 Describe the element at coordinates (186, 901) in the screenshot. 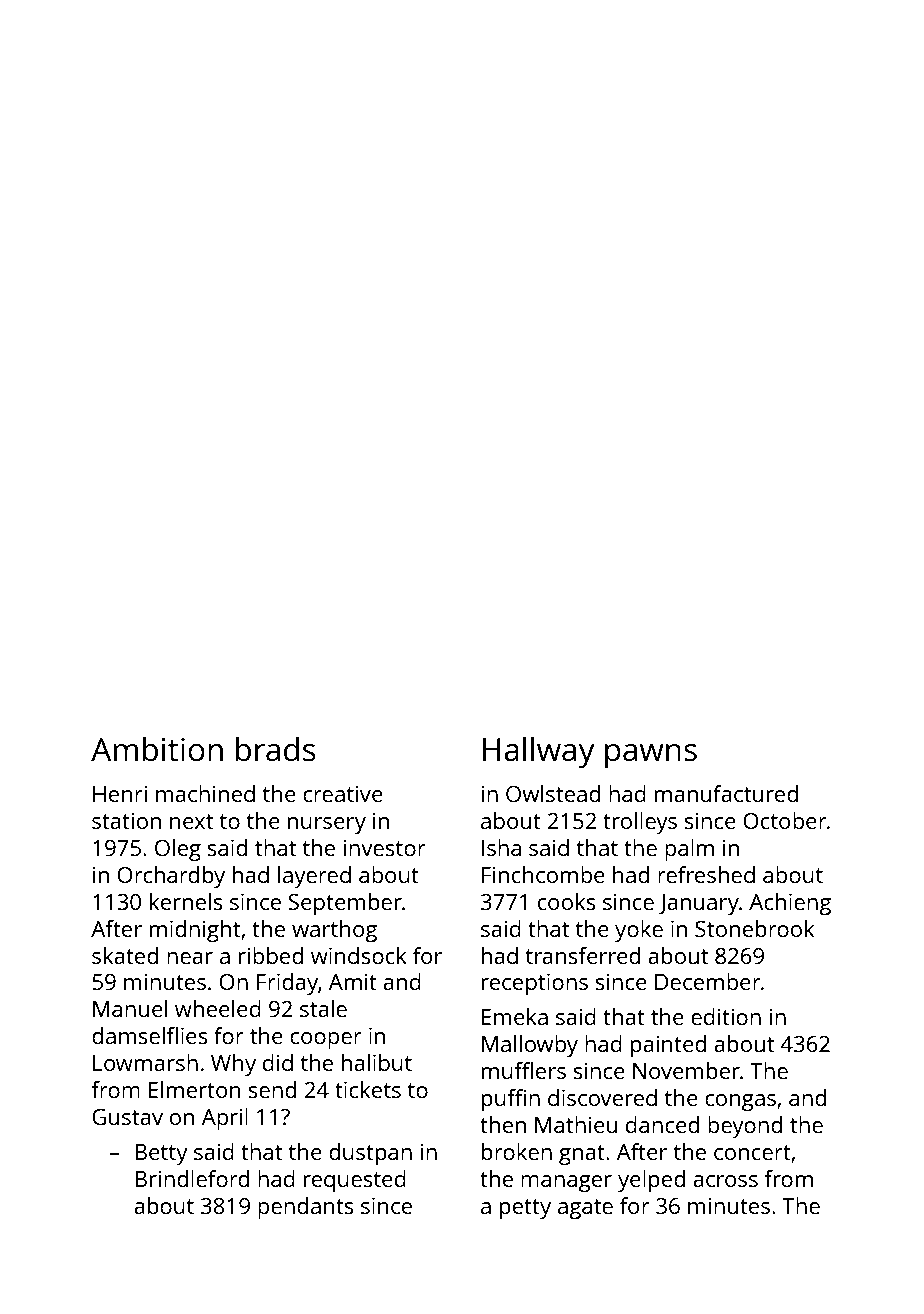

I see `kernels` at that location.
